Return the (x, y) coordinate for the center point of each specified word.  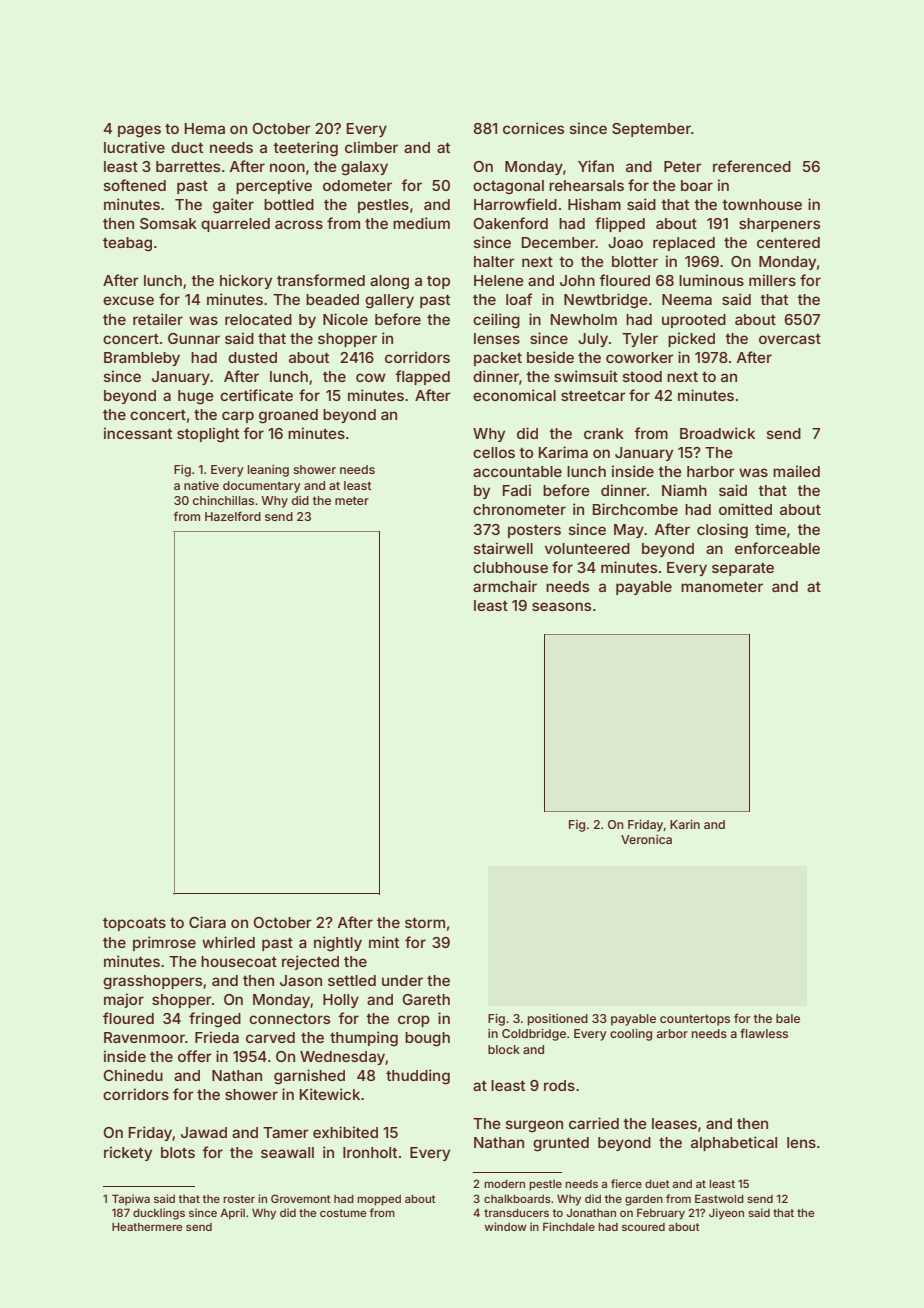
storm (425, 922)
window (505, 1226)
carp (238, 417)
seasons (561, 606)
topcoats (134, 924)
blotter (635, 261)
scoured (643, 1227)
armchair (505, 586)
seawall (287, 1152)
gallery (389, 301)
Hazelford (233, 516)
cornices (533, 128)
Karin (685, 824)
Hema (205, 128)
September (651, 130)
